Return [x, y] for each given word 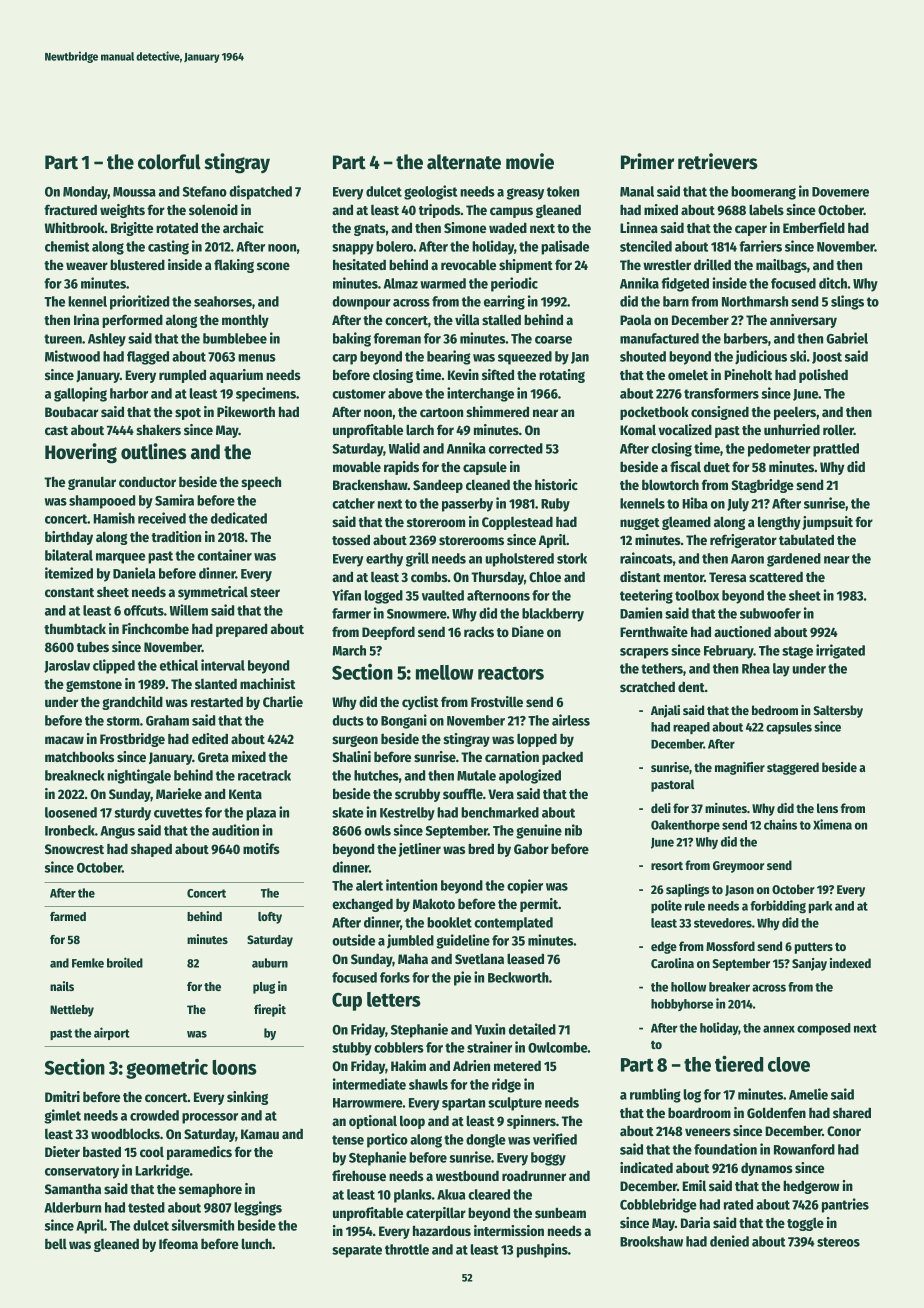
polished [823, 376]
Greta [213, 757]
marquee [120, 558]
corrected [516, 448]
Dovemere [840, 192]
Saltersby [838, 711]
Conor [844, 1131]
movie [530, 161]
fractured [70, 209]
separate [357, 1251]
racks [479, 631]
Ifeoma [178, 1243]
